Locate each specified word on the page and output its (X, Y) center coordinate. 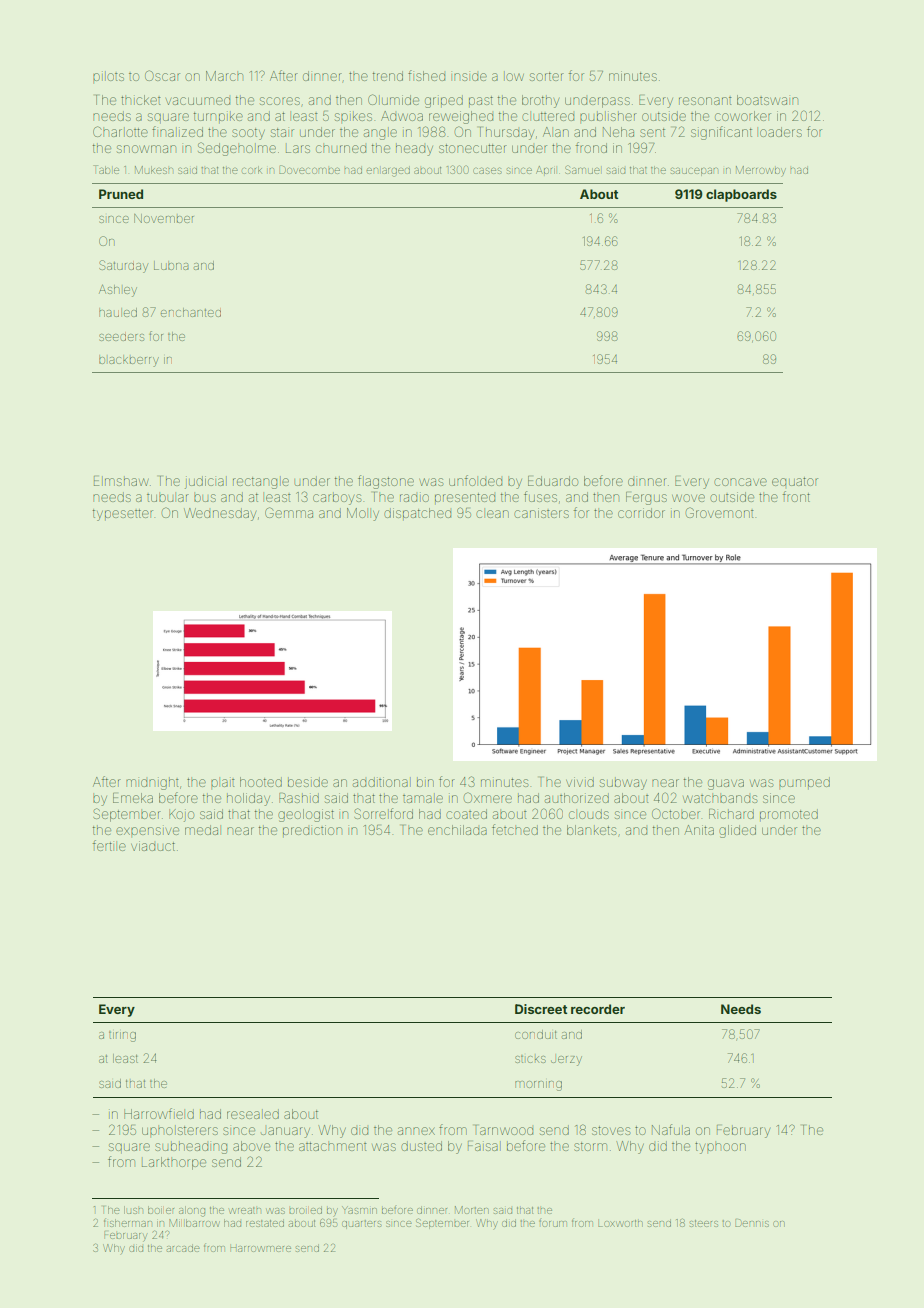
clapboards (741, 195)
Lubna (171, 265)
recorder (598, 1009)
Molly (363, 514)
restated (265, 1223)
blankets (591, 830)
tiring (122, 1036)
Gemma (289, 512)
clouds (589, 814)
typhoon (720, 1148)
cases (487, 170)
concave (740, 482)
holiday (248, 799)
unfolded (475, 480)
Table (106, 169)
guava (726, 784)
